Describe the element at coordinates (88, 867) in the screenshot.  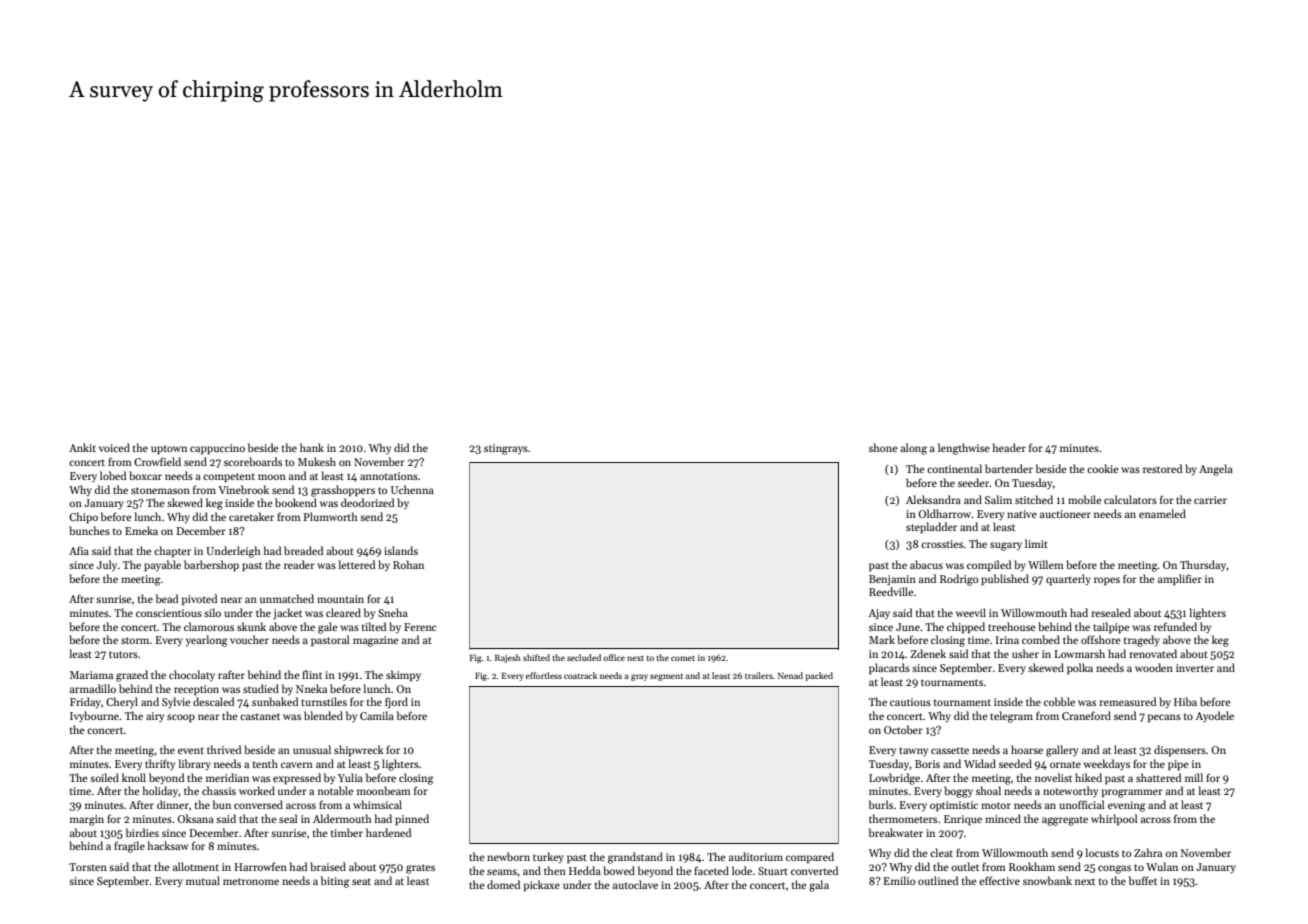
I see `Torsten` at that location.
